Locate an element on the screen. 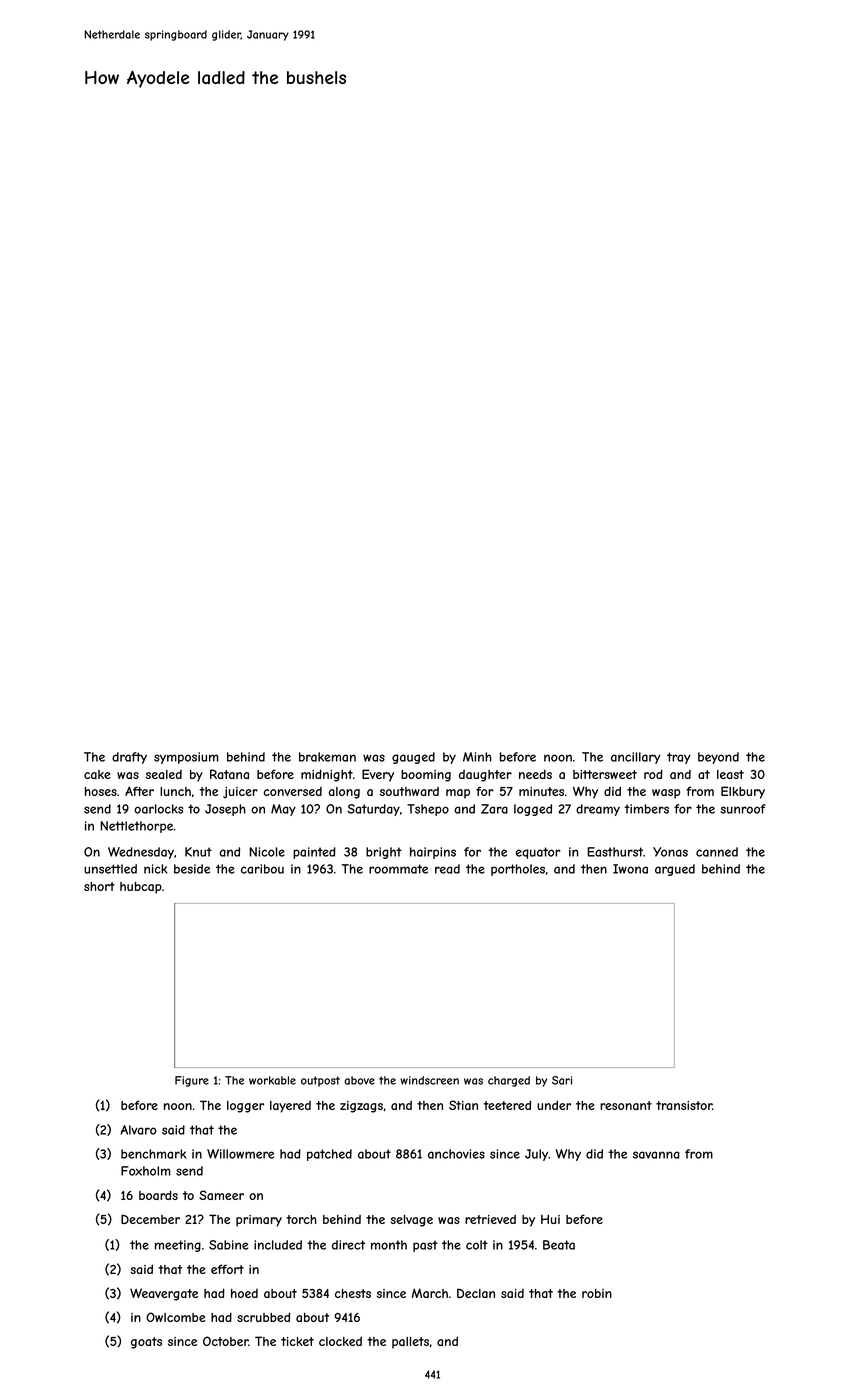  Ratana is located at coordinates (229, 774).
